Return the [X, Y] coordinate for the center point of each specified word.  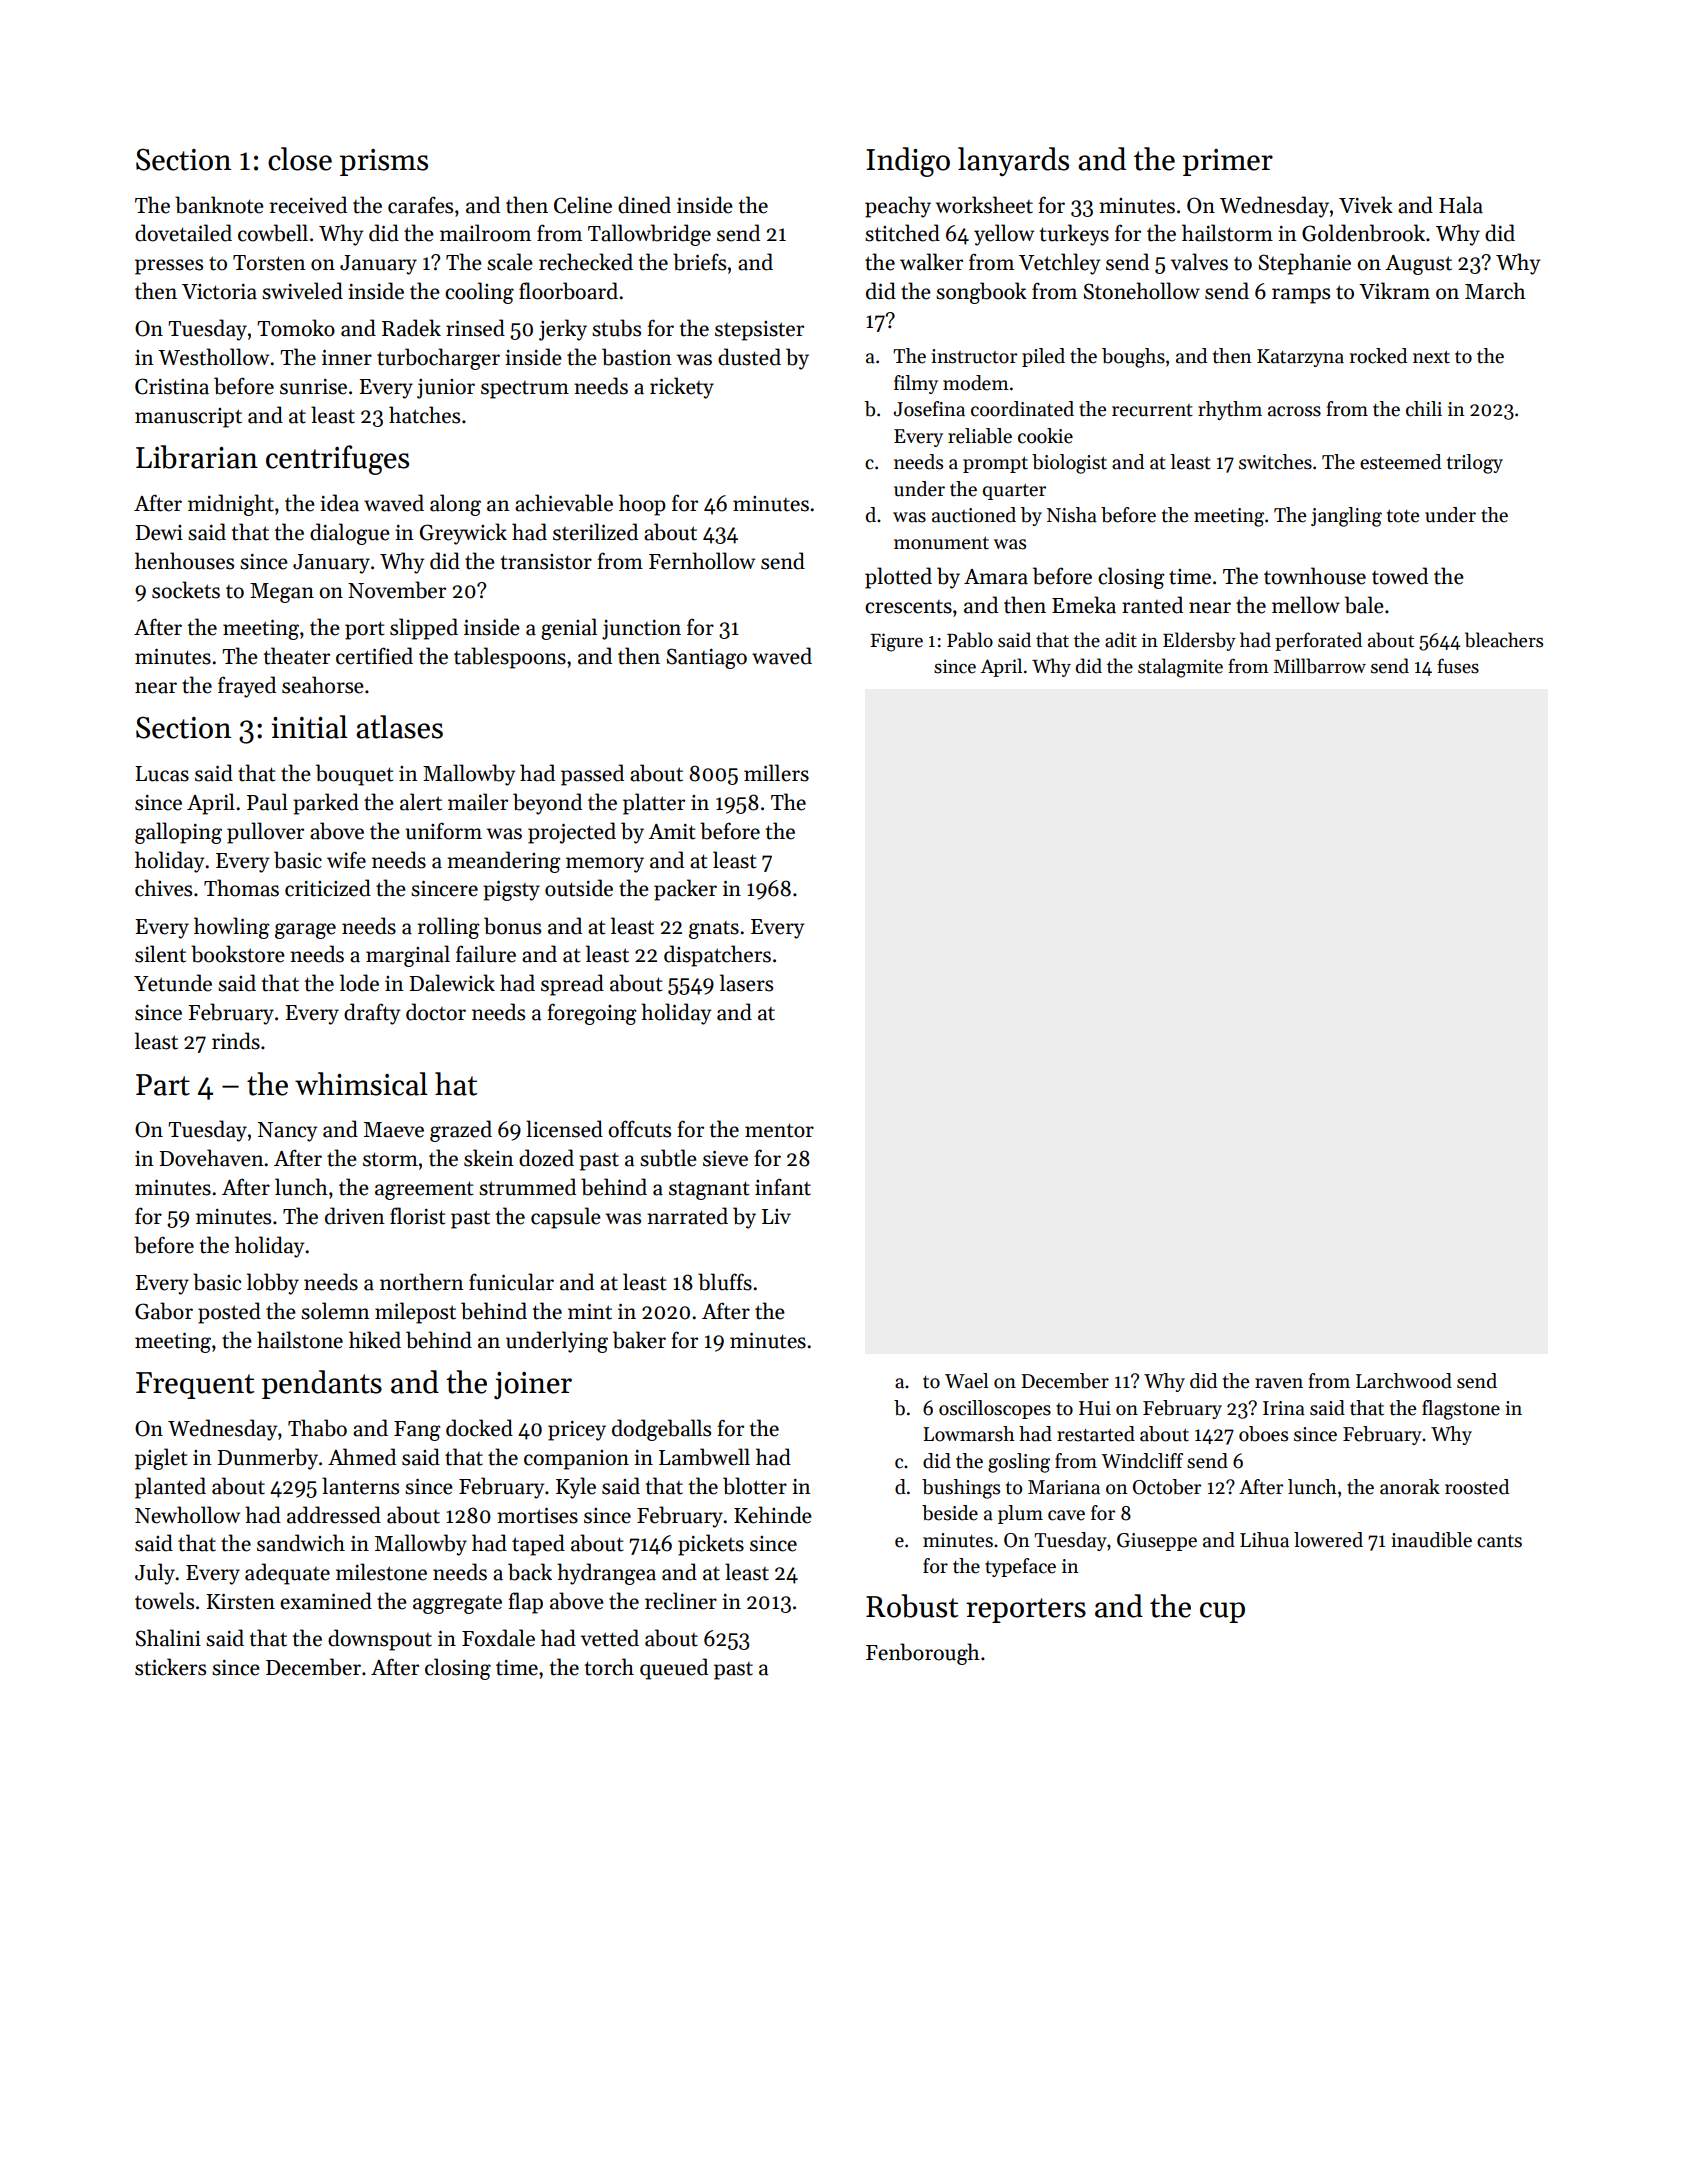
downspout [380, 1640]
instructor [974, 356]
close [300, 159]
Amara [996, 577]
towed [1400, 576]
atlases [399, 727]
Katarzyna [1300, 358]
